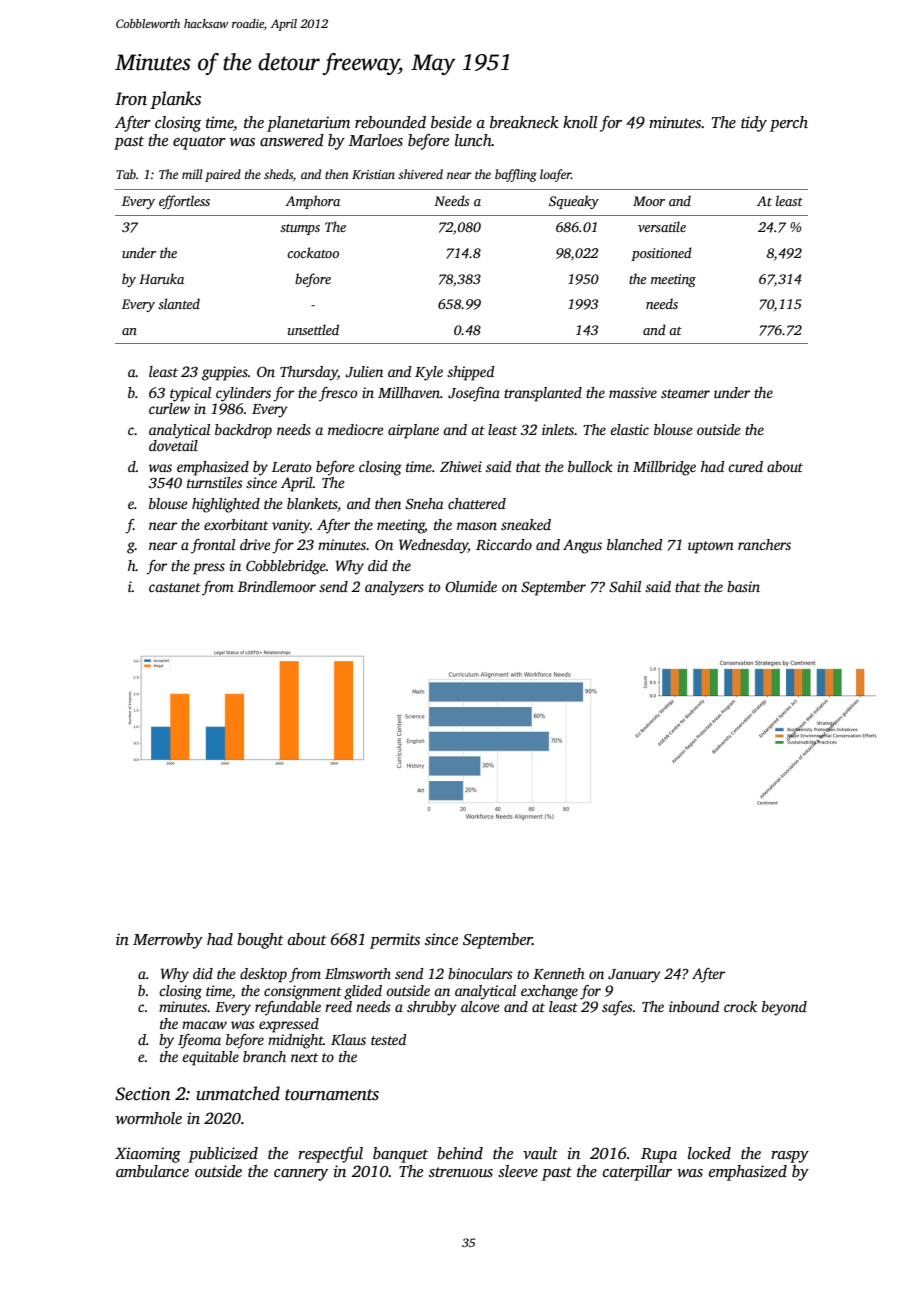 The width and height of the screenshot is (924, 1308). Describe the element at coordinates (790, 1157) in the screenshot. I see `raspy` at that location.
